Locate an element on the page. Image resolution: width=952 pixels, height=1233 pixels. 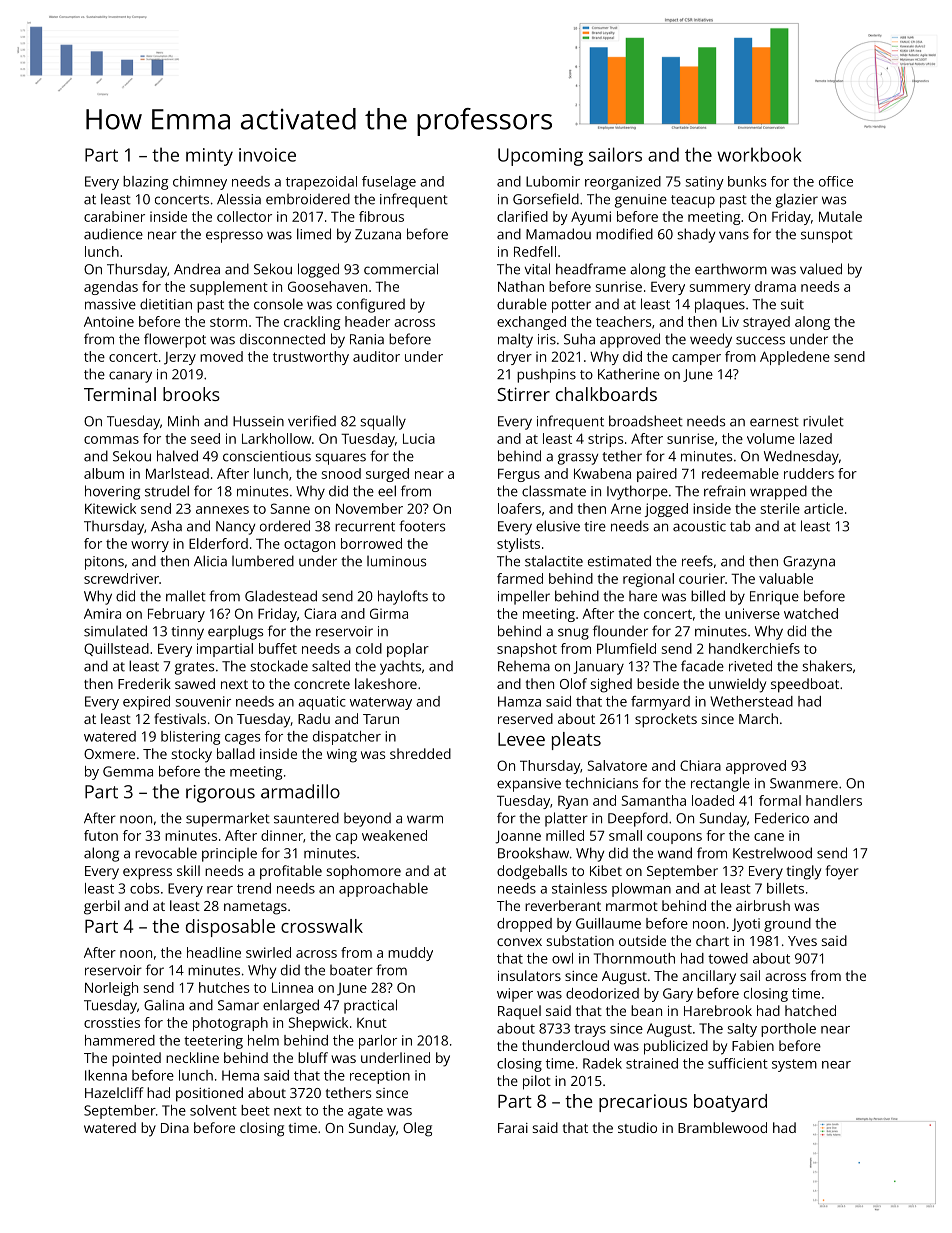
Hazelcliff is located at coordinates (114, 1092).
